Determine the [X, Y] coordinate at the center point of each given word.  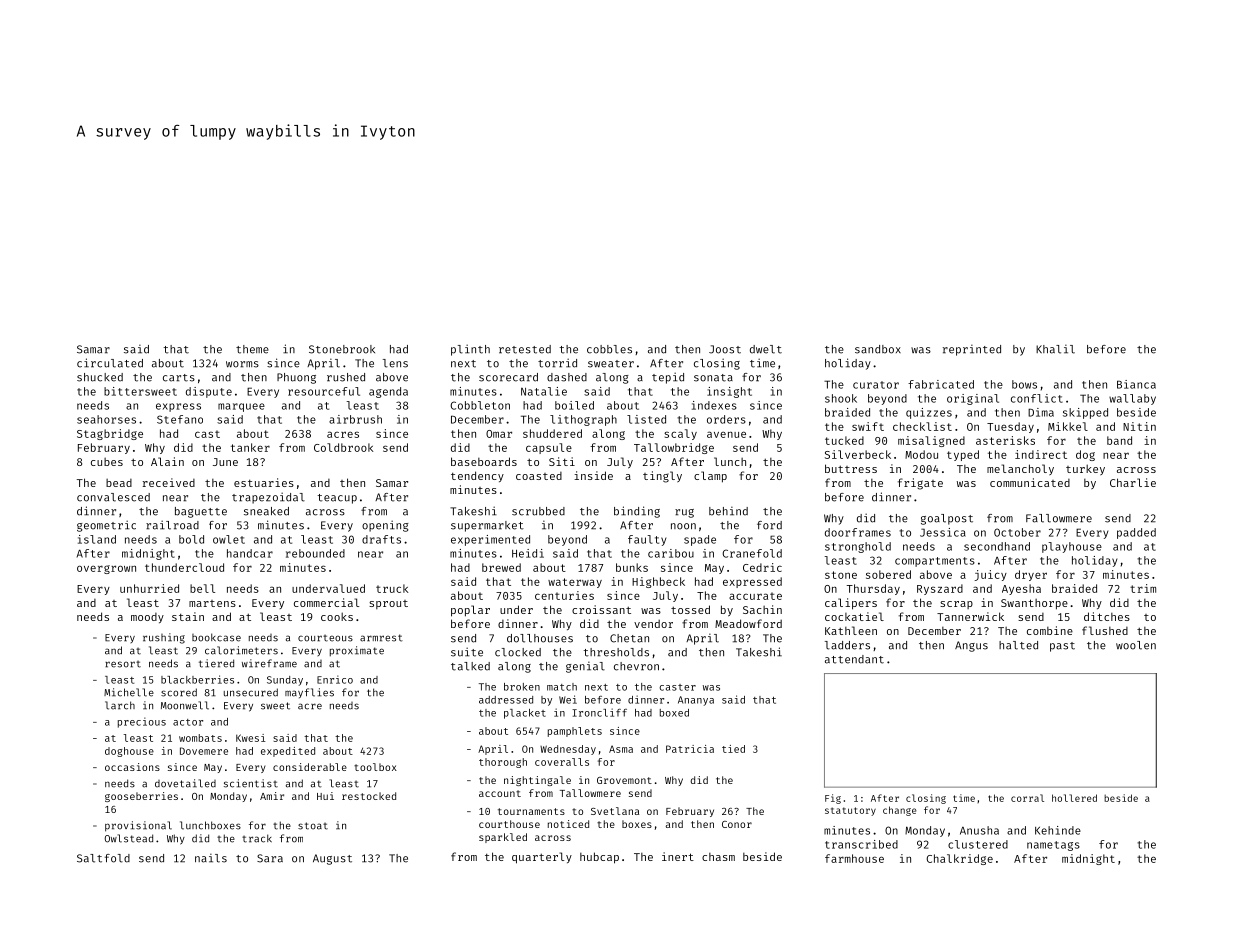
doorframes [858, 532]
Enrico [335, 679]
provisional [138, 826]
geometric [106, 526]
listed [646, 419]
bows [1024, 384]
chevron [636, 666]
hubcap [599, 858]
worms [242, 364]
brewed [501, 567]
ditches [1107, 616]
